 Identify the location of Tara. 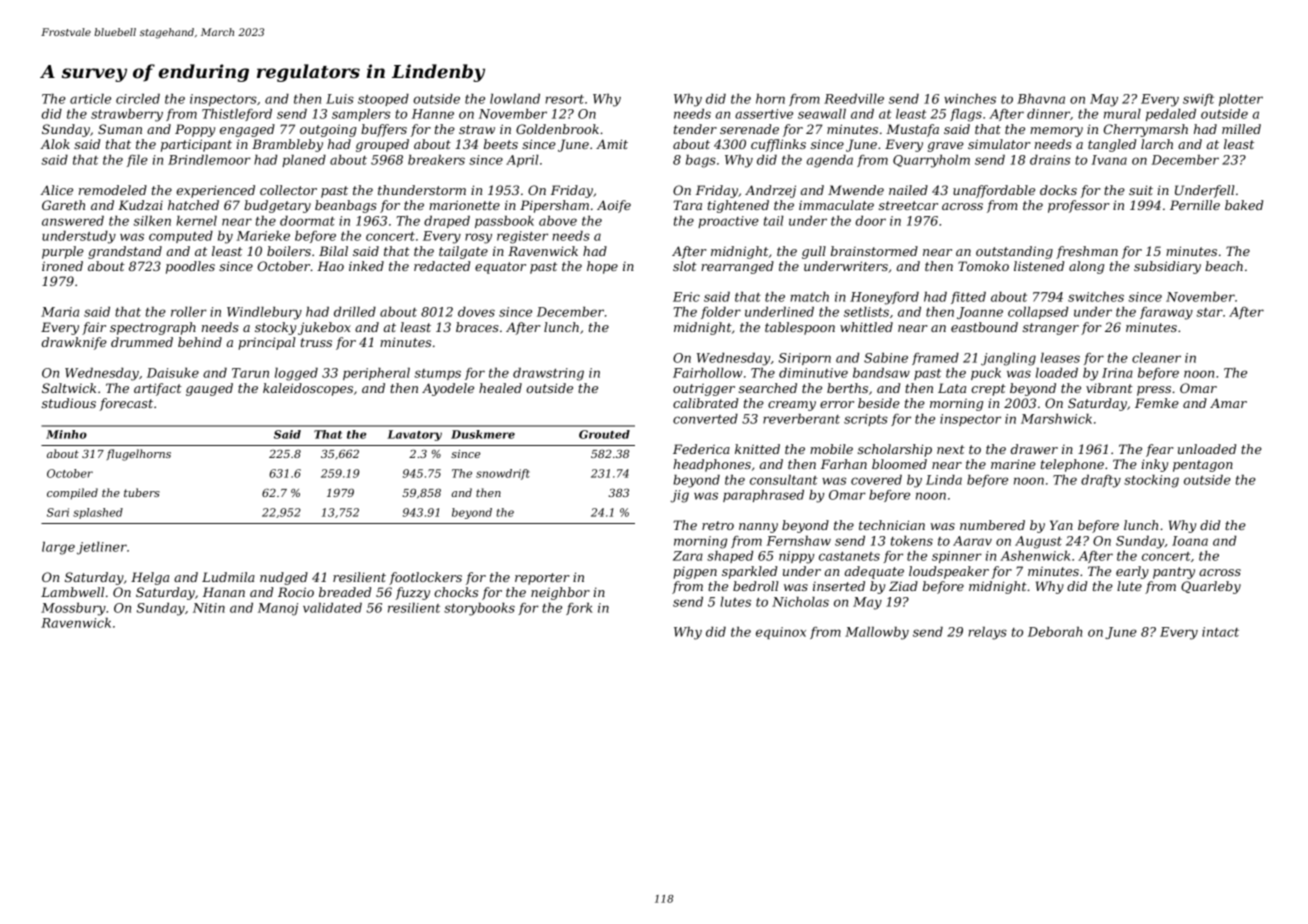
(687, 205).
